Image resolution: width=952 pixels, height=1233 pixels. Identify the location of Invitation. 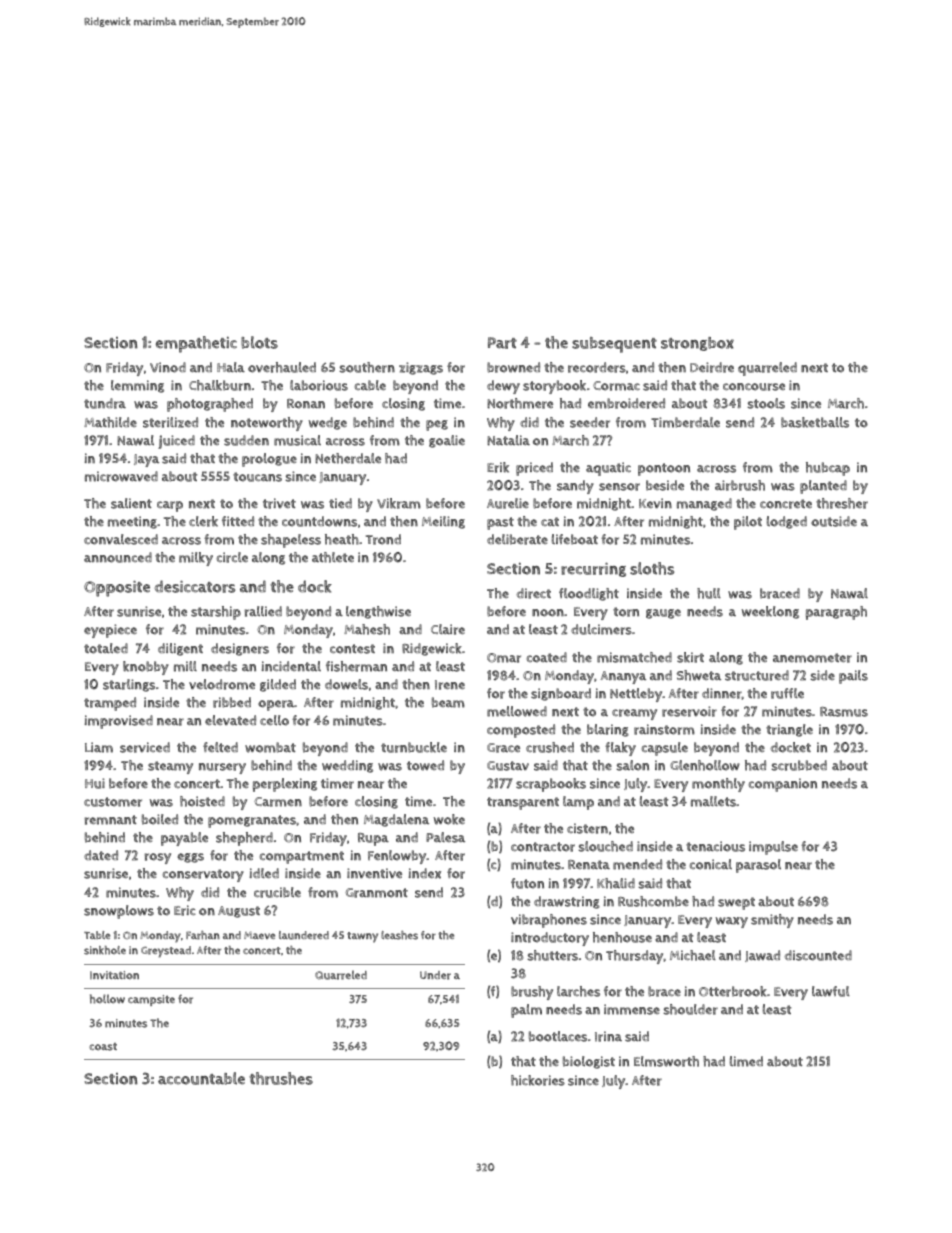
(114, 975).
